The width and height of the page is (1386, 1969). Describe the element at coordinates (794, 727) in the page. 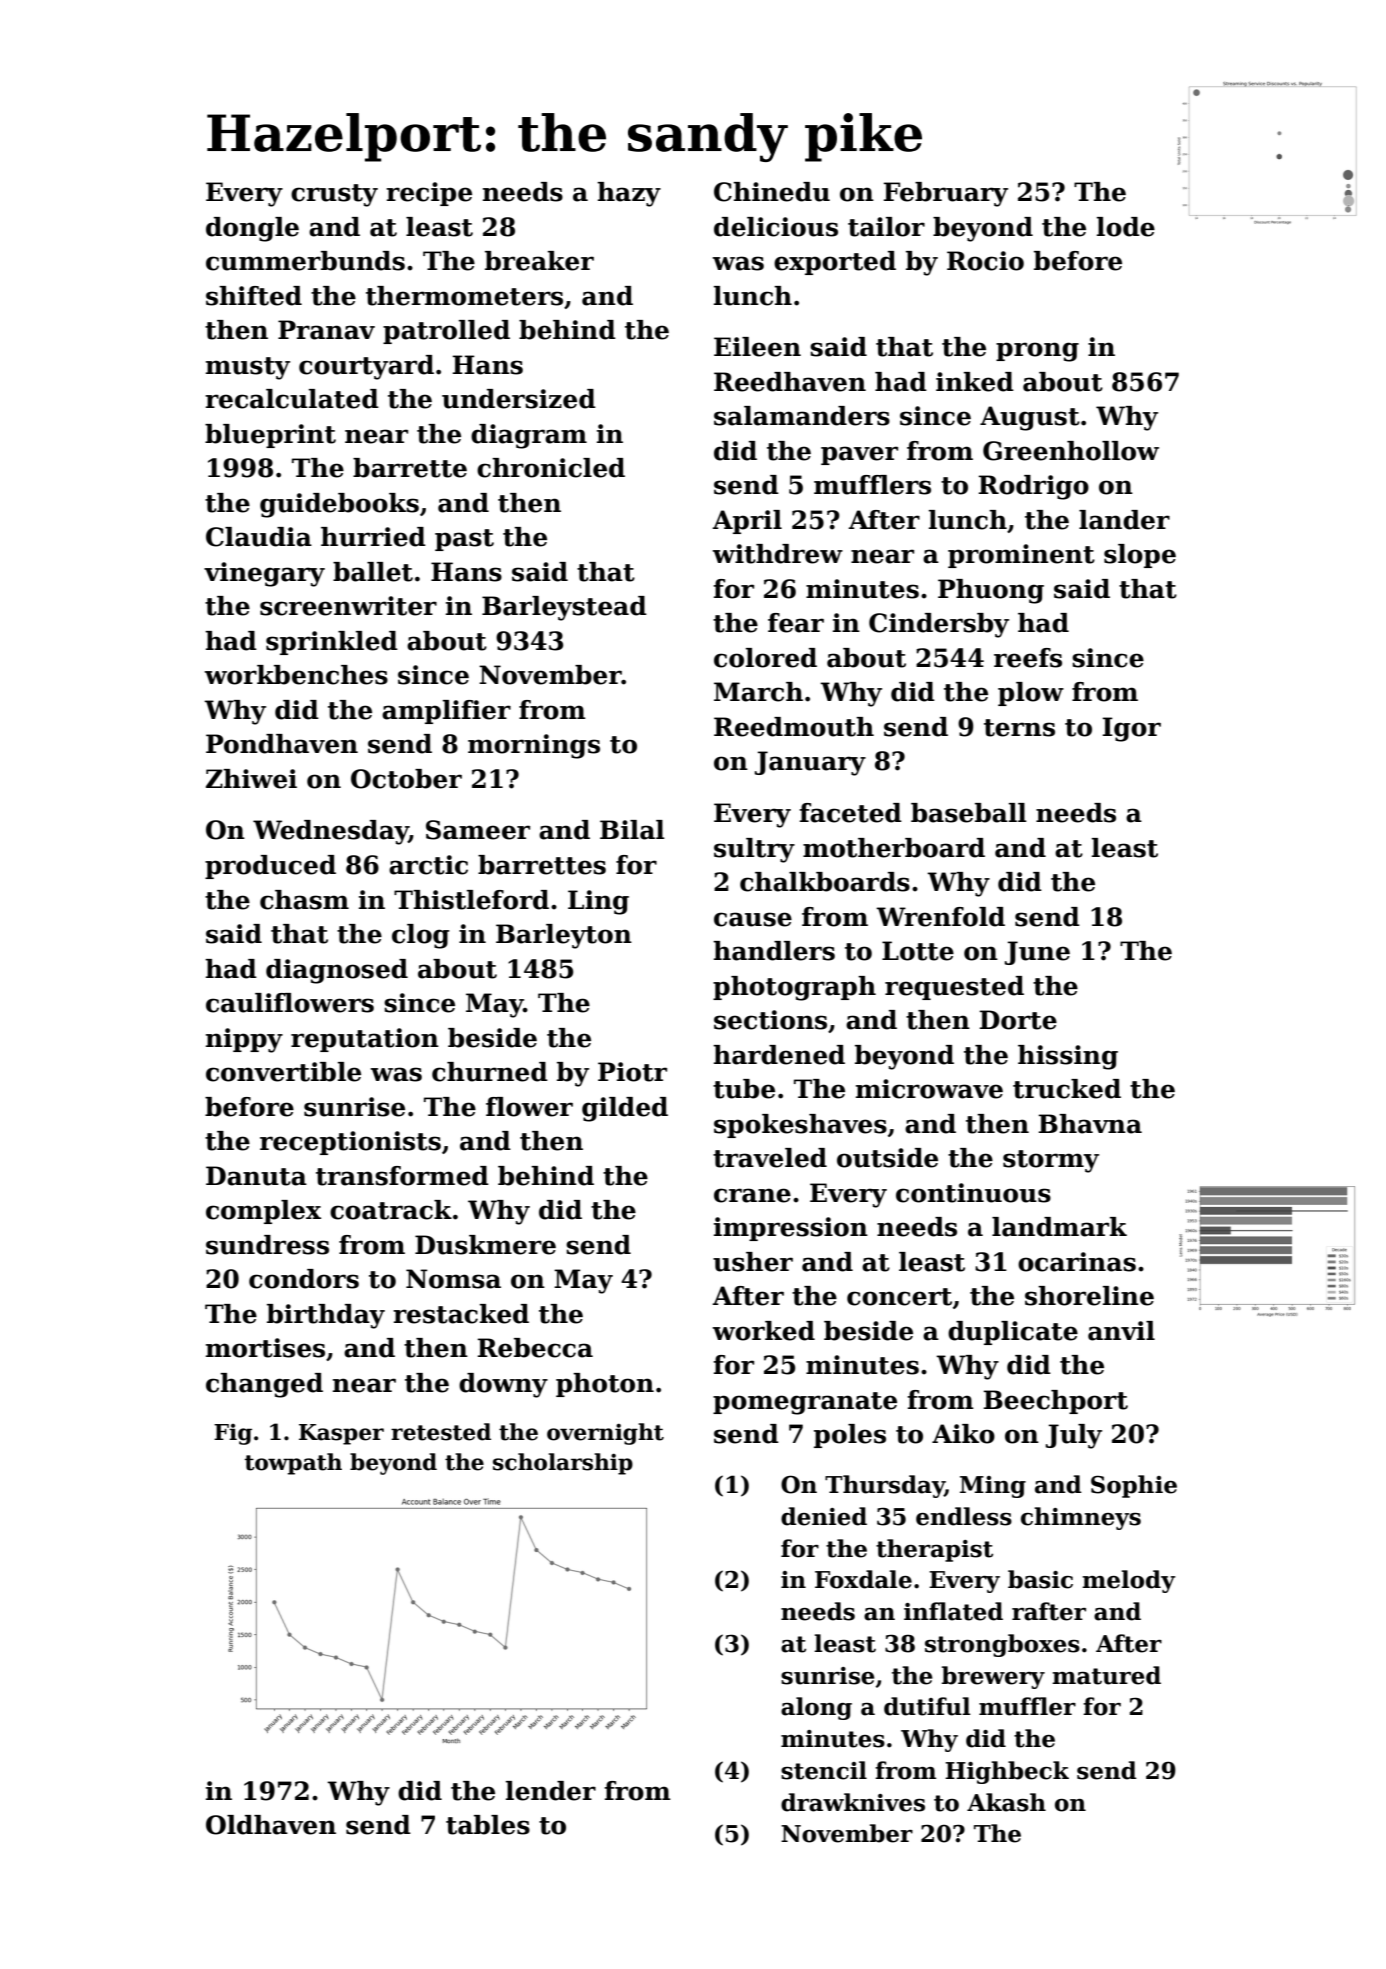

I see `Reedmouth` at that location.
